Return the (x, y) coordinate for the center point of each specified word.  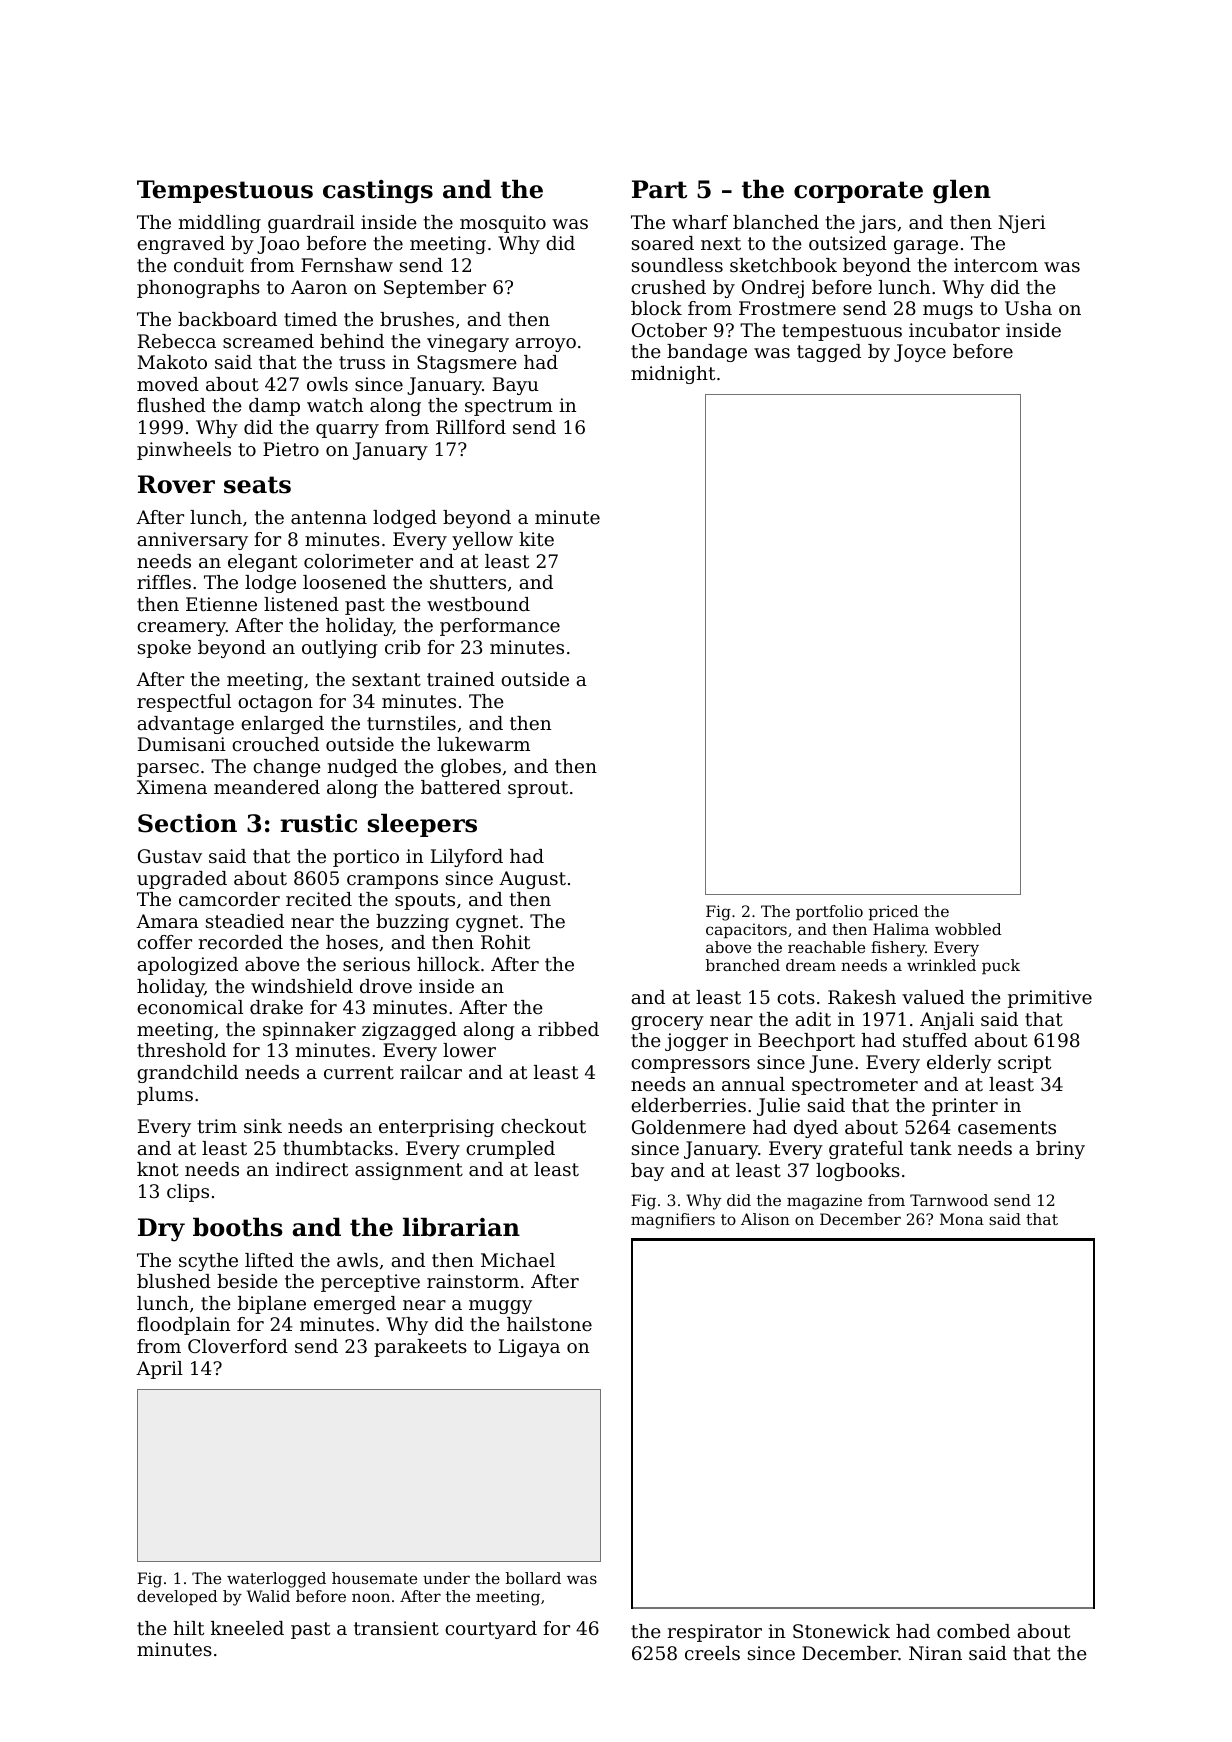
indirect (311, 1169)
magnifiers (673, 1221)
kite (536, 539)
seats (257, 485)
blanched (776, 222)
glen (962, 191)
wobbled (968, 929)
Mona (962, 1219)
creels (712, 1653)
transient (396, 1628)
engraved (181, 245)
